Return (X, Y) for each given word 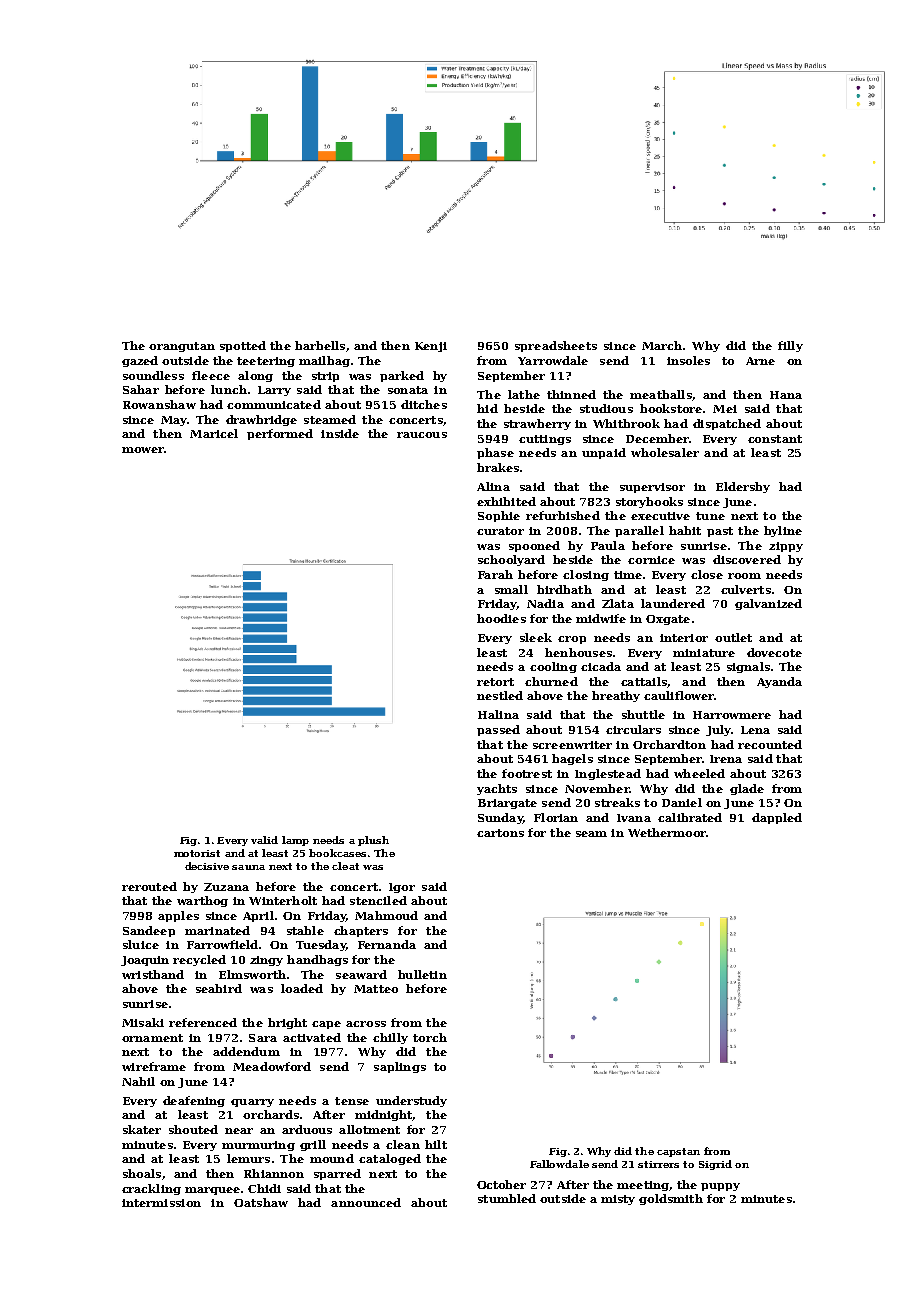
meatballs (661, 394)
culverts (746, 589)
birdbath (564, 589)
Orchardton (669, 744)
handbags (317, 960)
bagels (572, 759)
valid (264, 840)
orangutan (182, 347)
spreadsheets (556, 346)
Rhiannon (274, 1173)
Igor (402, 888)
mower (143, 450)
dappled (777, 818)
